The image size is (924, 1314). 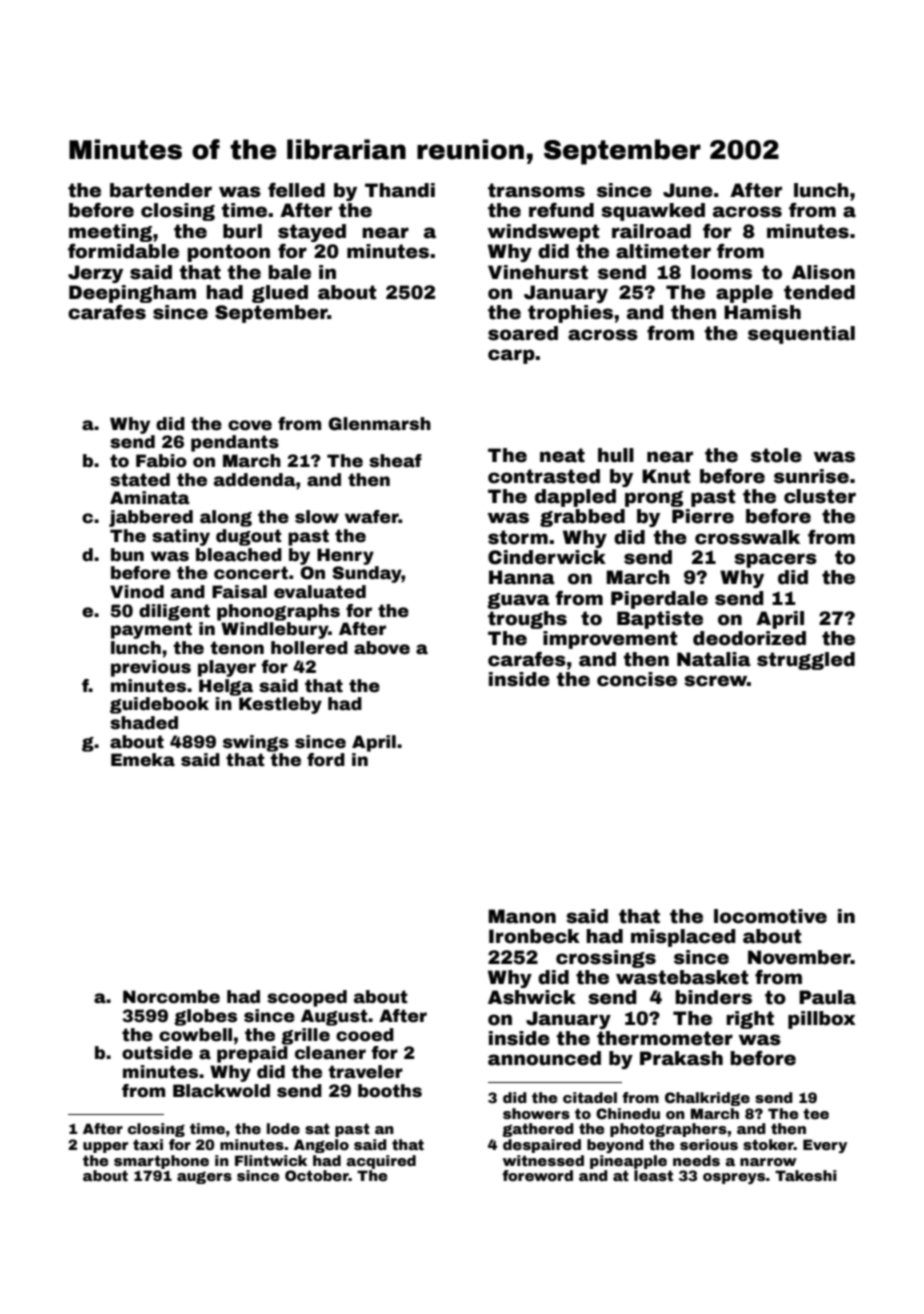 What do you see at coordinates (252, 1054) in the screenshot?
I see `prepaid` at bounding box center [252, 1054].
